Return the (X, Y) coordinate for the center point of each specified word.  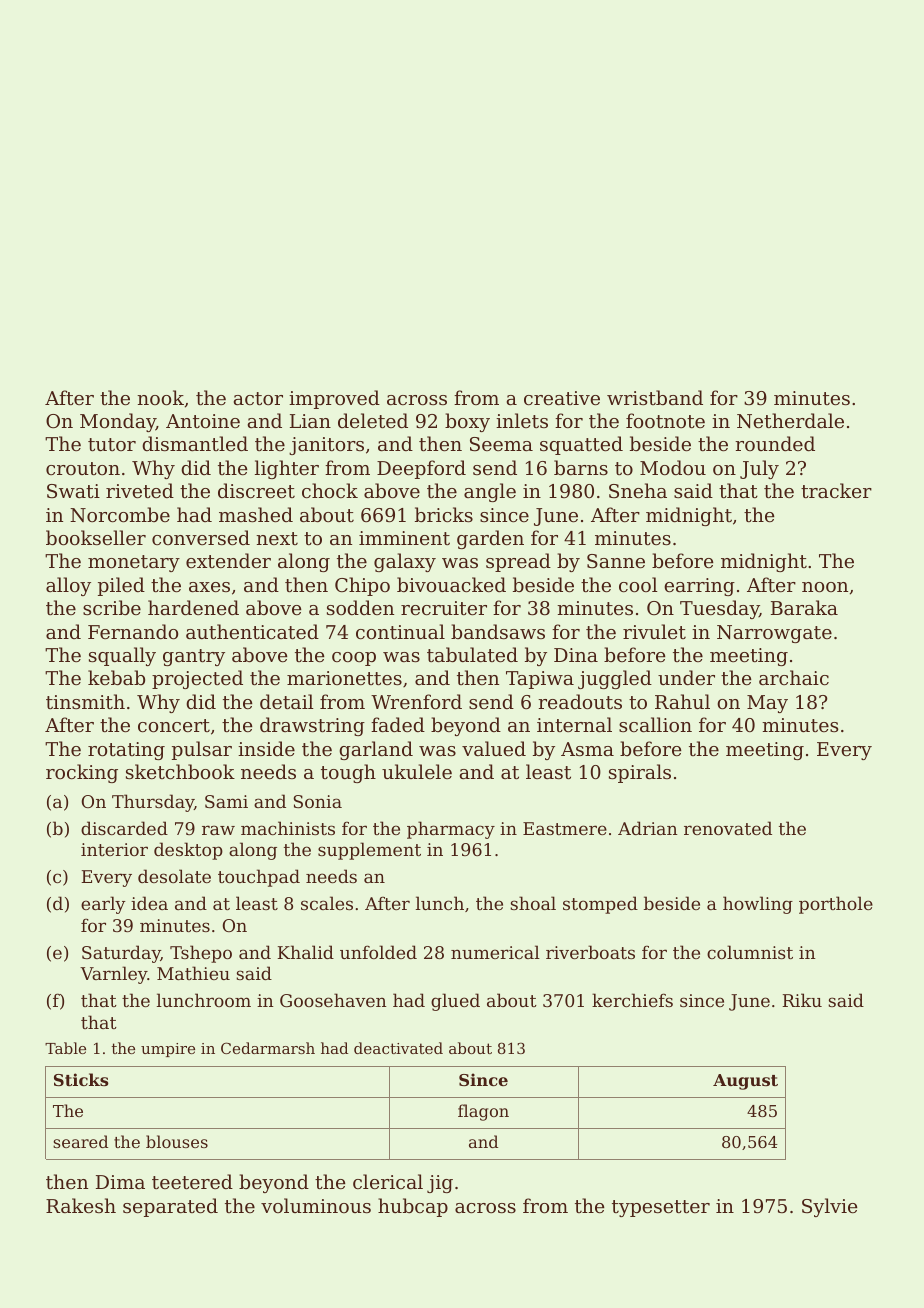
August (745, 1082)
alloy (68, 586)
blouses (177, 1141)
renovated (728, 828)
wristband (655, 397)
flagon (483, 1112)
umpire (168, 1050)
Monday (118, 422)
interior (114, 849)
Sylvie (830, 1207)
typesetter (661, 1208)
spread (518, 562)
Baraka (804, 607)
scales (327, 903)
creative (562, 398)
